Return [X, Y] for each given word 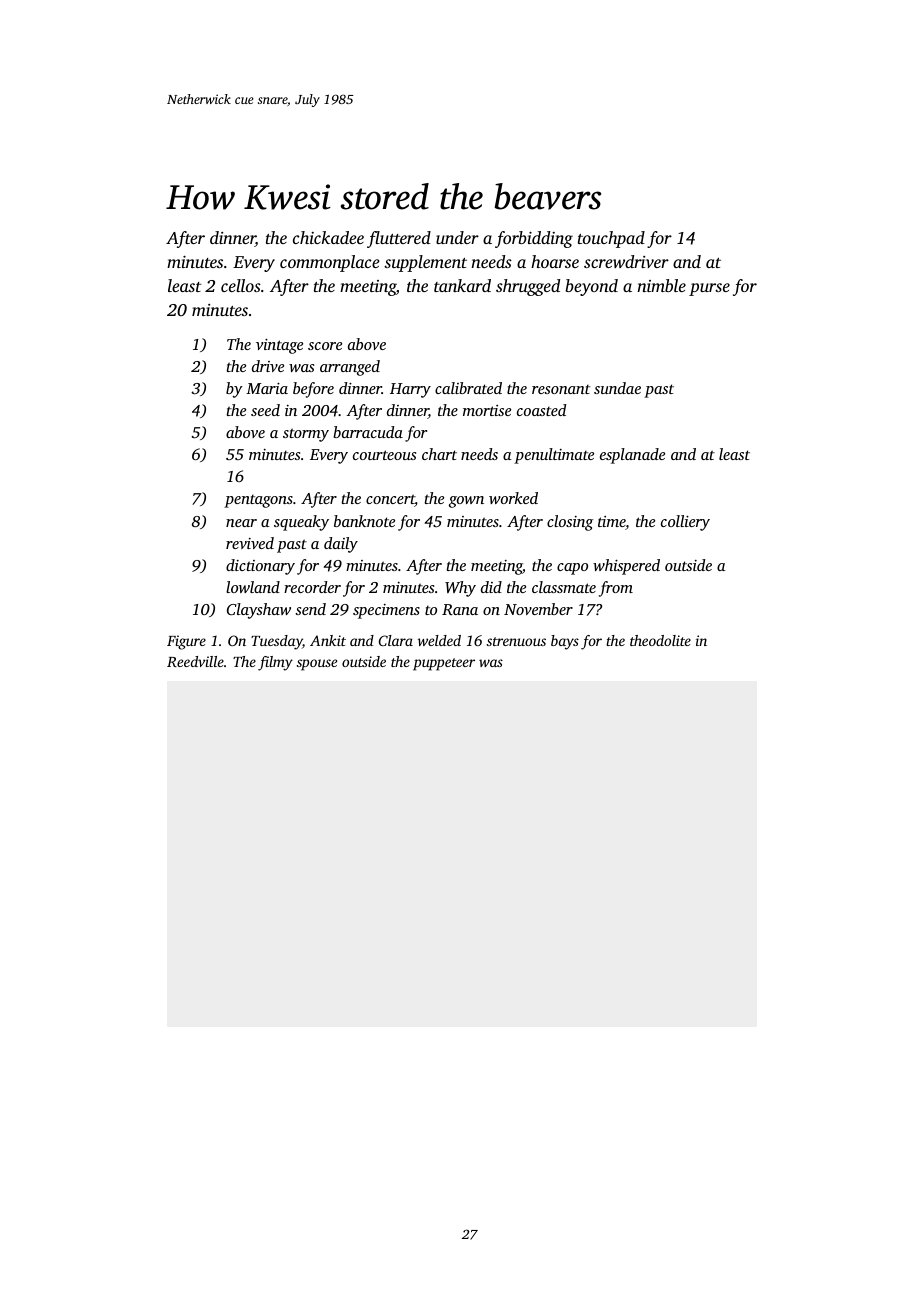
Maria [267, 388]
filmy [275, 663]
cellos [241, 285]
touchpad [611, 239]
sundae [617, 388]
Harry [410, 390]
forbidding [534, 239]
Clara [396, 640]
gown [466, 502]
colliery [685, 523]
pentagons [258, 501]
